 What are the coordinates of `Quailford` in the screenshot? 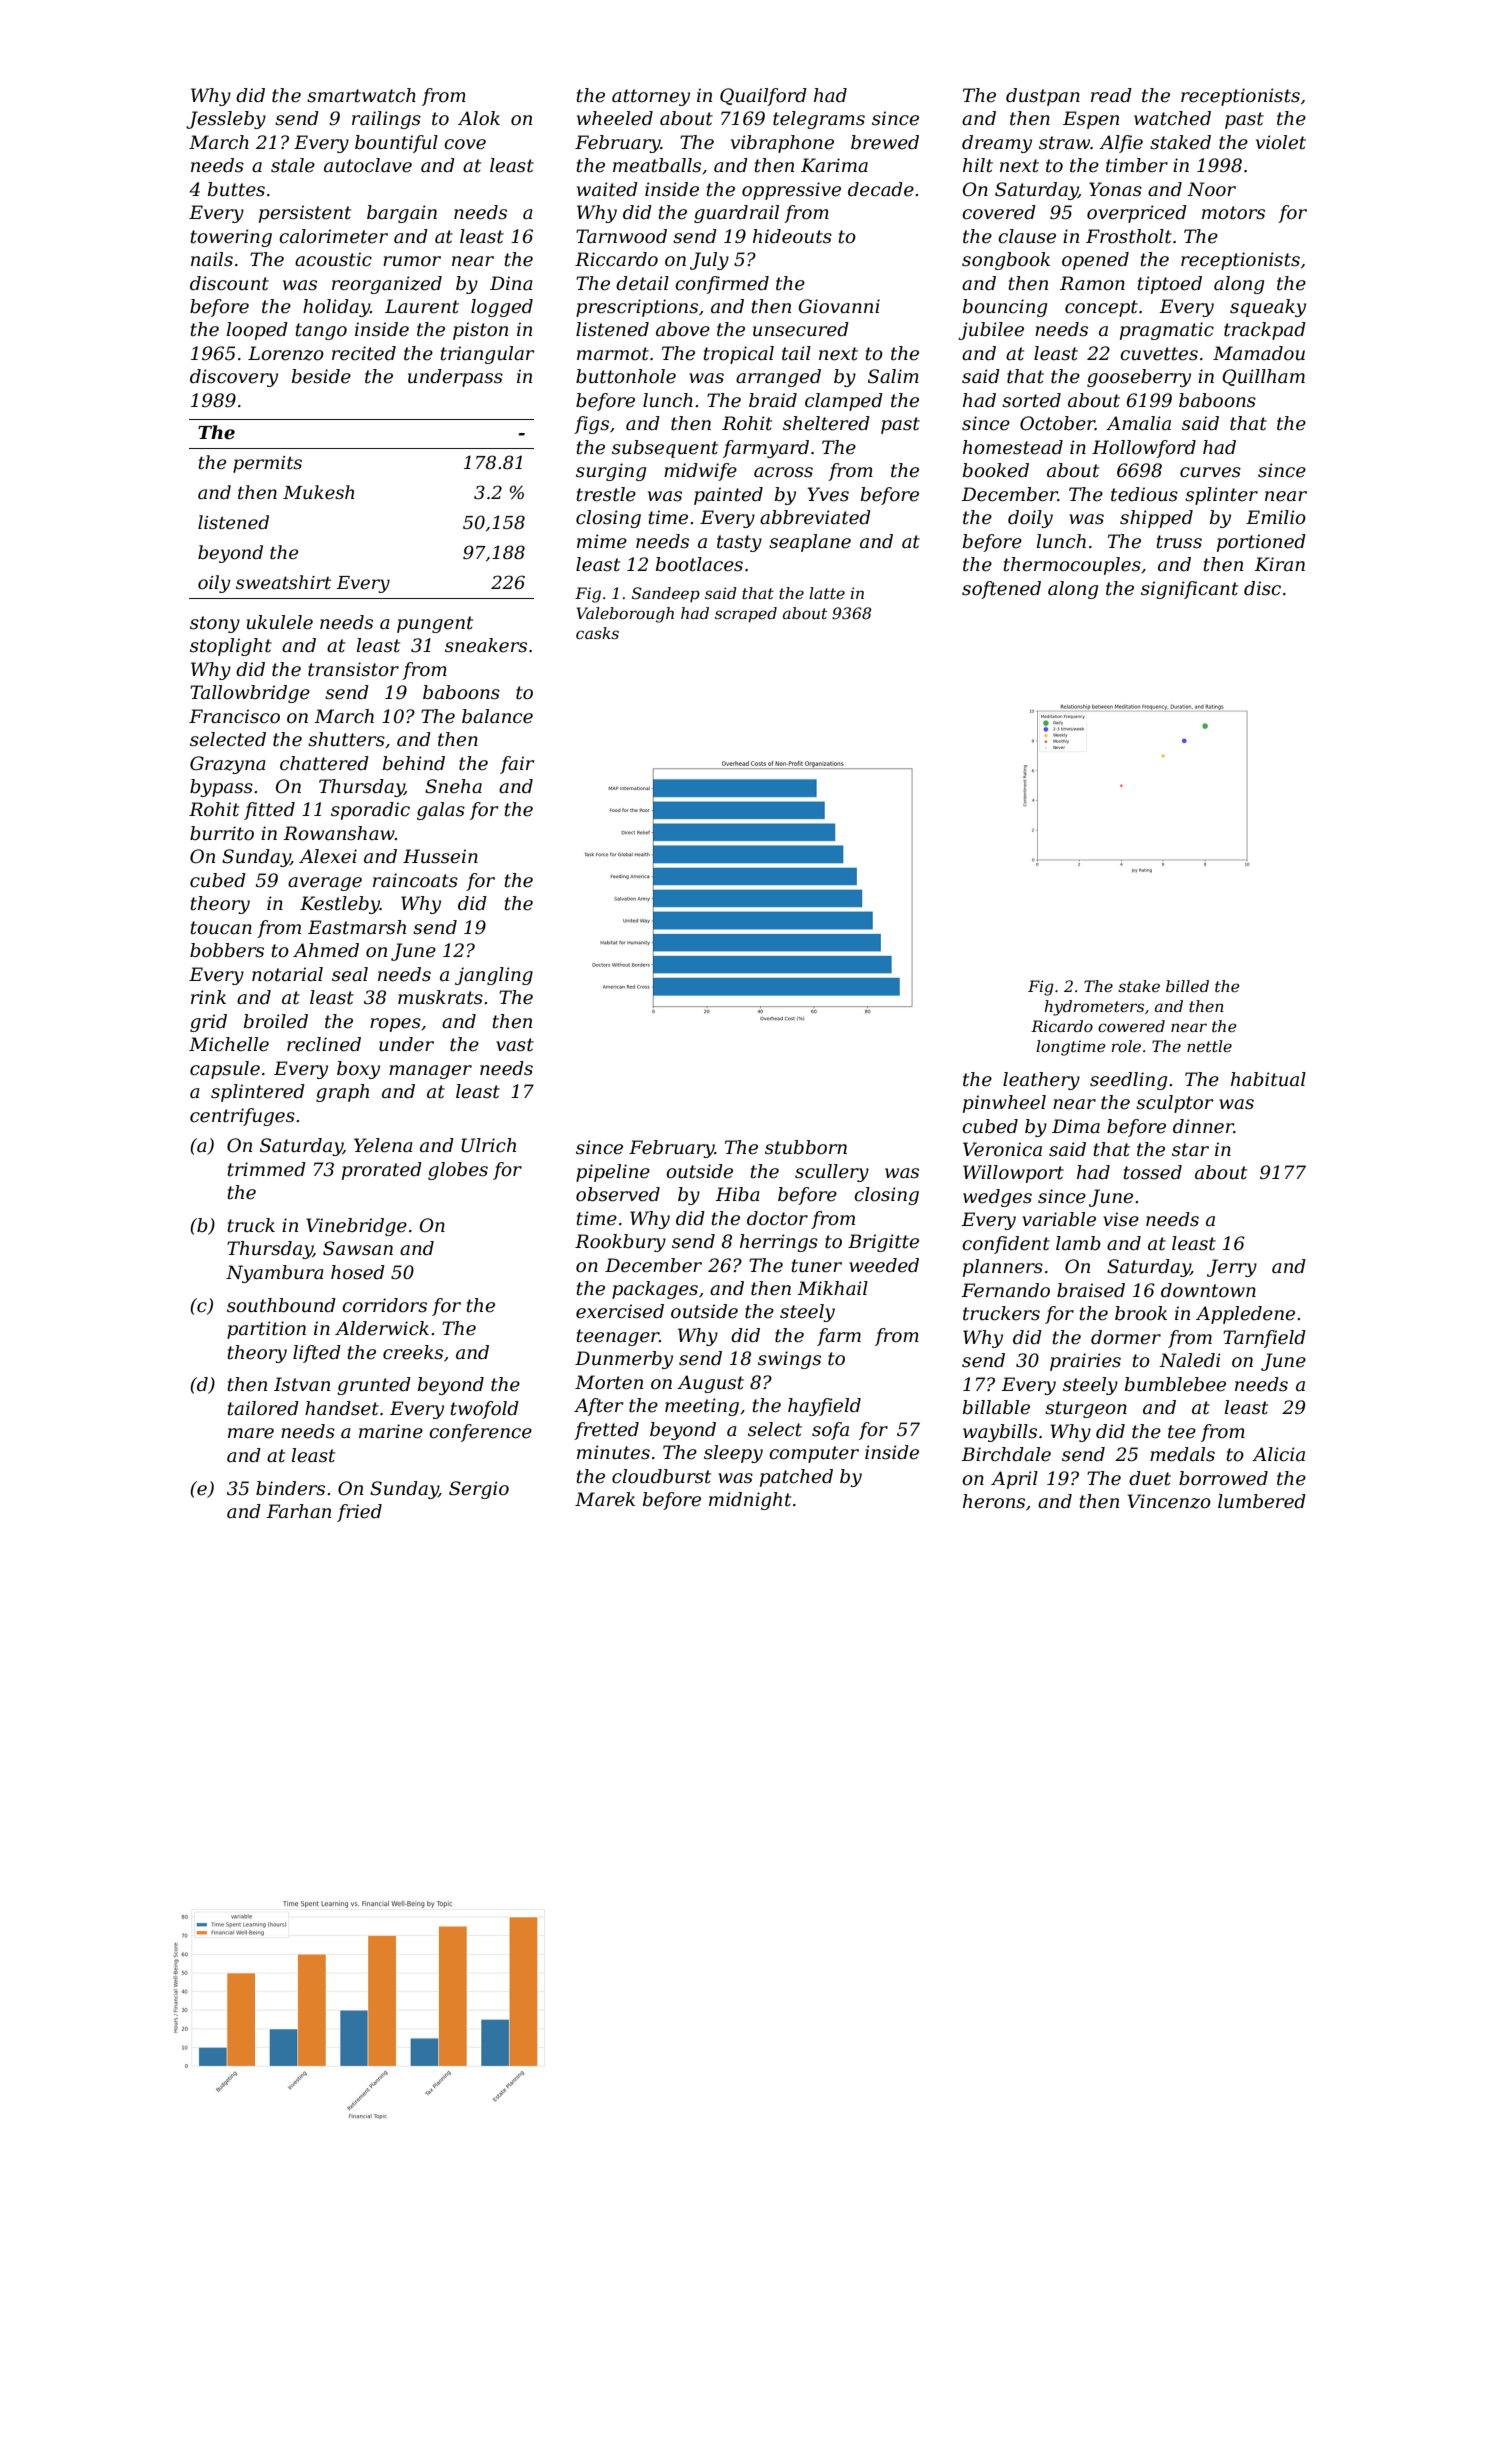 It's located at (763, 97).
